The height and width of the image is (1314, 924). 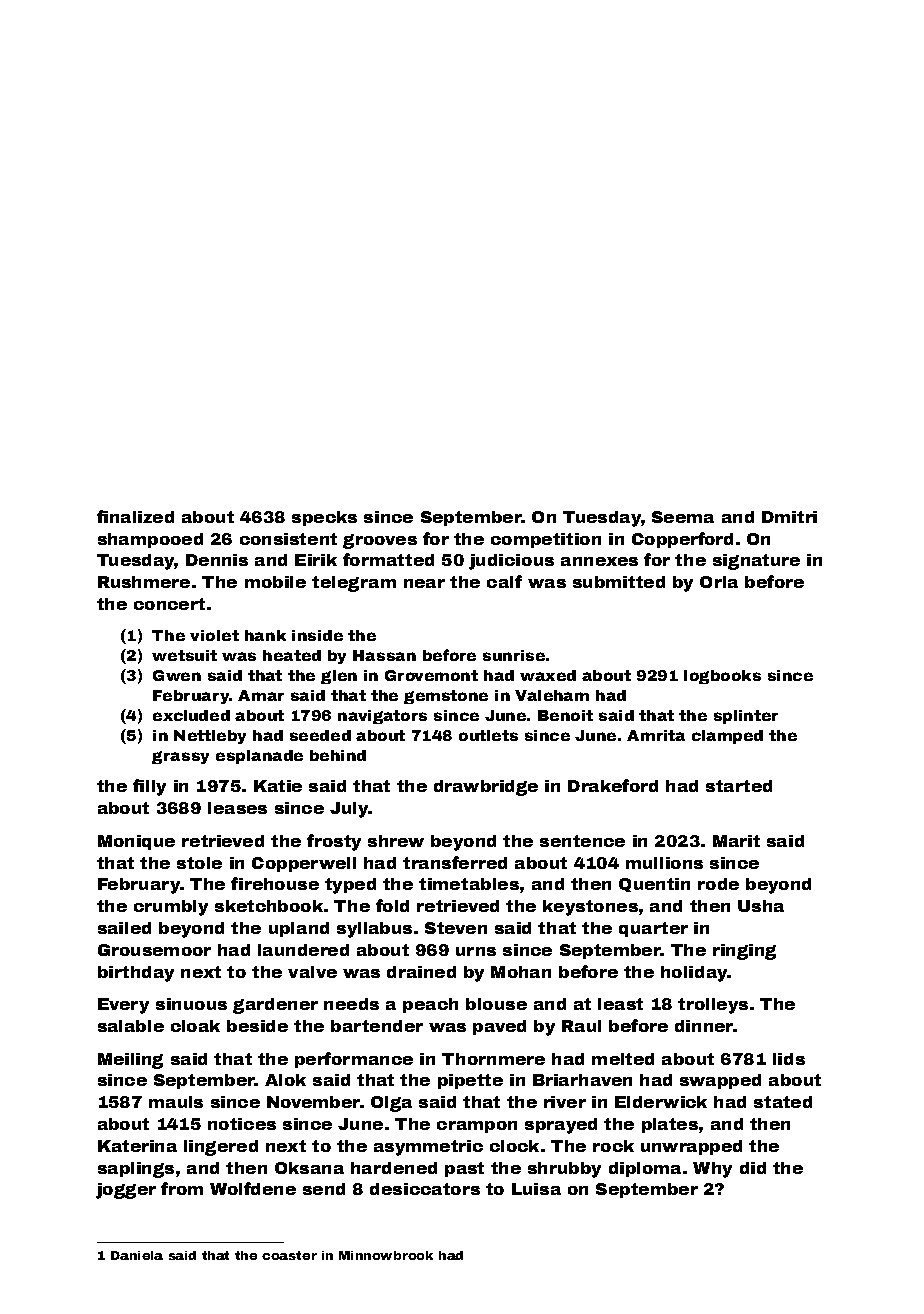 What do you see at coordinates (789, 517) in the image?
I see `Dmitri` at bounding box center [789, 517].
